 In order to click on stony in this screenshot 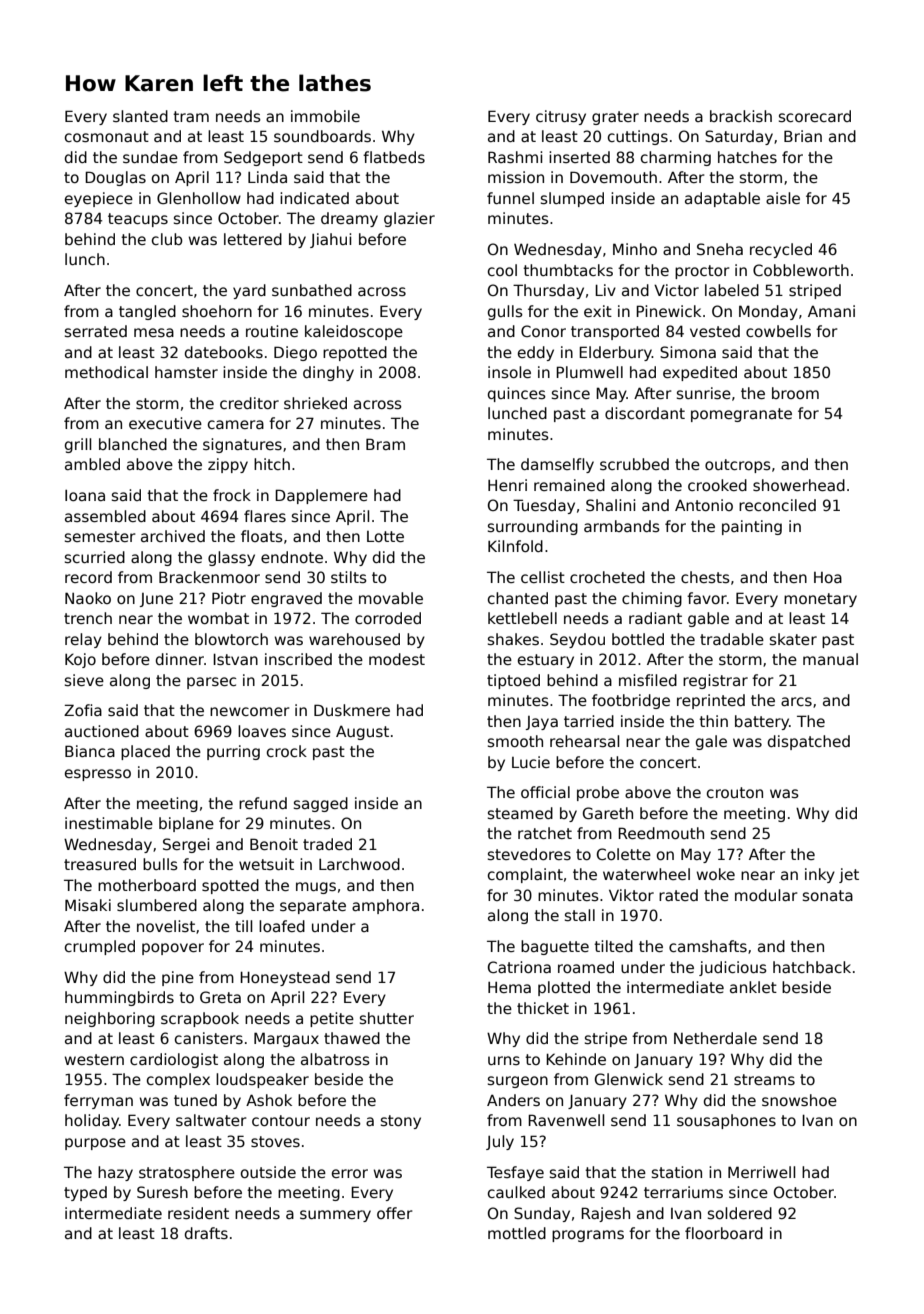, I will do `click(401, 1122)`.
